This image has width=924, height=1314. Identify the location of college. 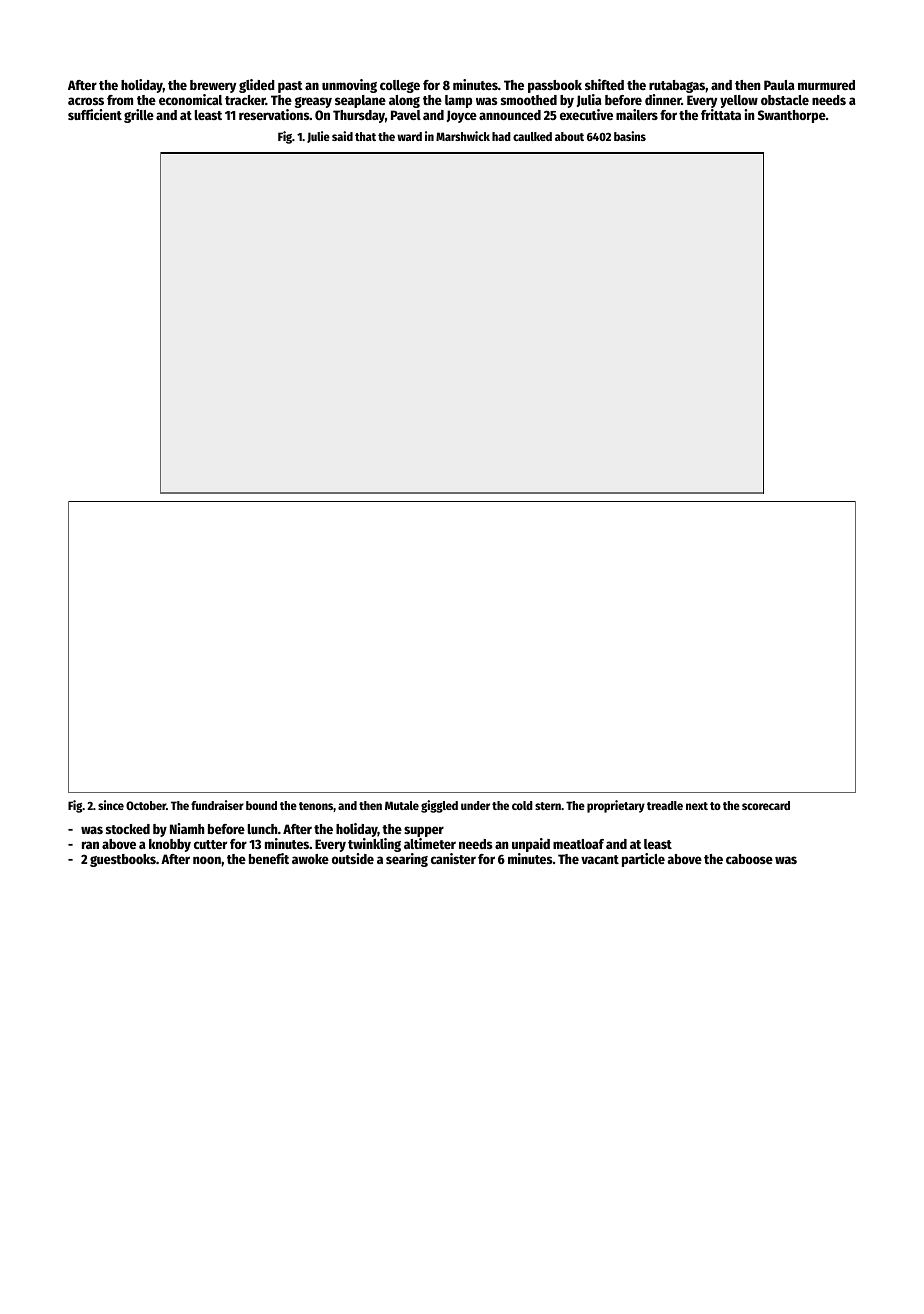
(400, 86).
